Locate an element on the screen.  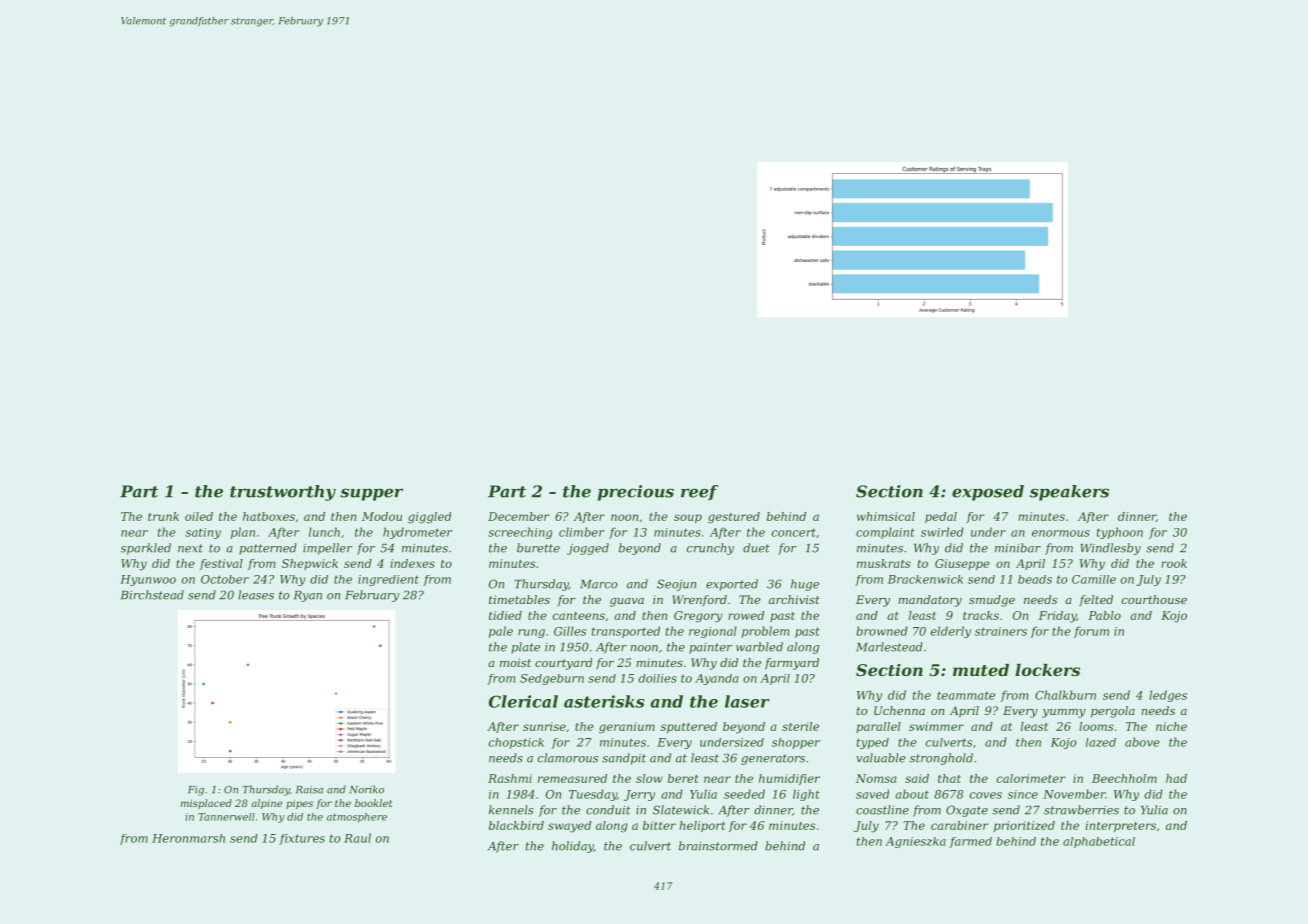
speakers is located at coordinates (1069, 493).
